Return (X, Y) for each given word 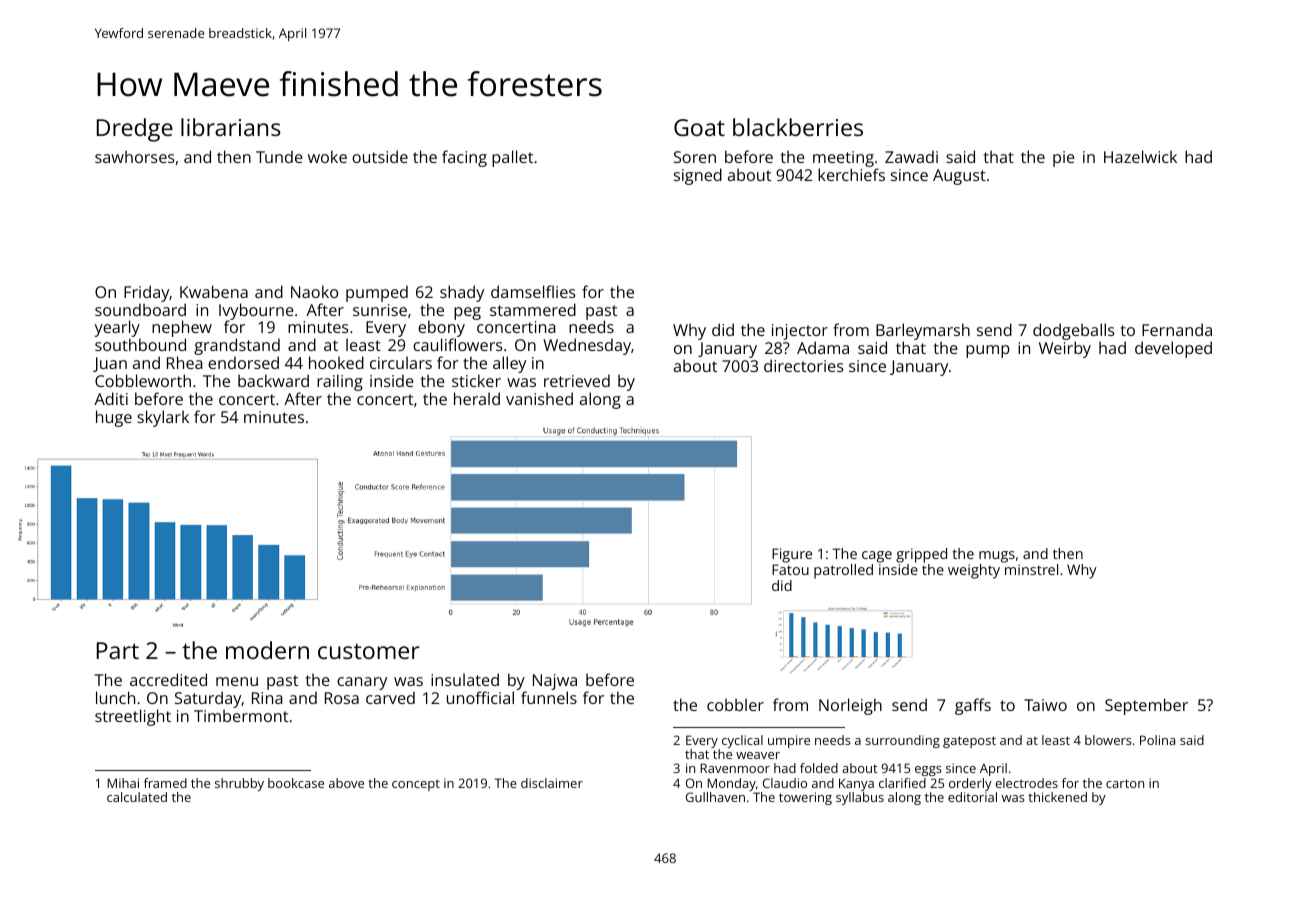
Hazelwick (1140, 156)
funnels (549, 698)
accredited (168, 679)
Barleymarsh (923, 331)
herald (477, 398)
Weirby (1065, 349)
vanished (539, 398)
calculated (137, 797)
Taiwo (1045, 705)
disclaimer (552, 783)
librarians (231, 127)
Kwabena (214, 291)
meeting (843, 160)
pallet (512, 158)
